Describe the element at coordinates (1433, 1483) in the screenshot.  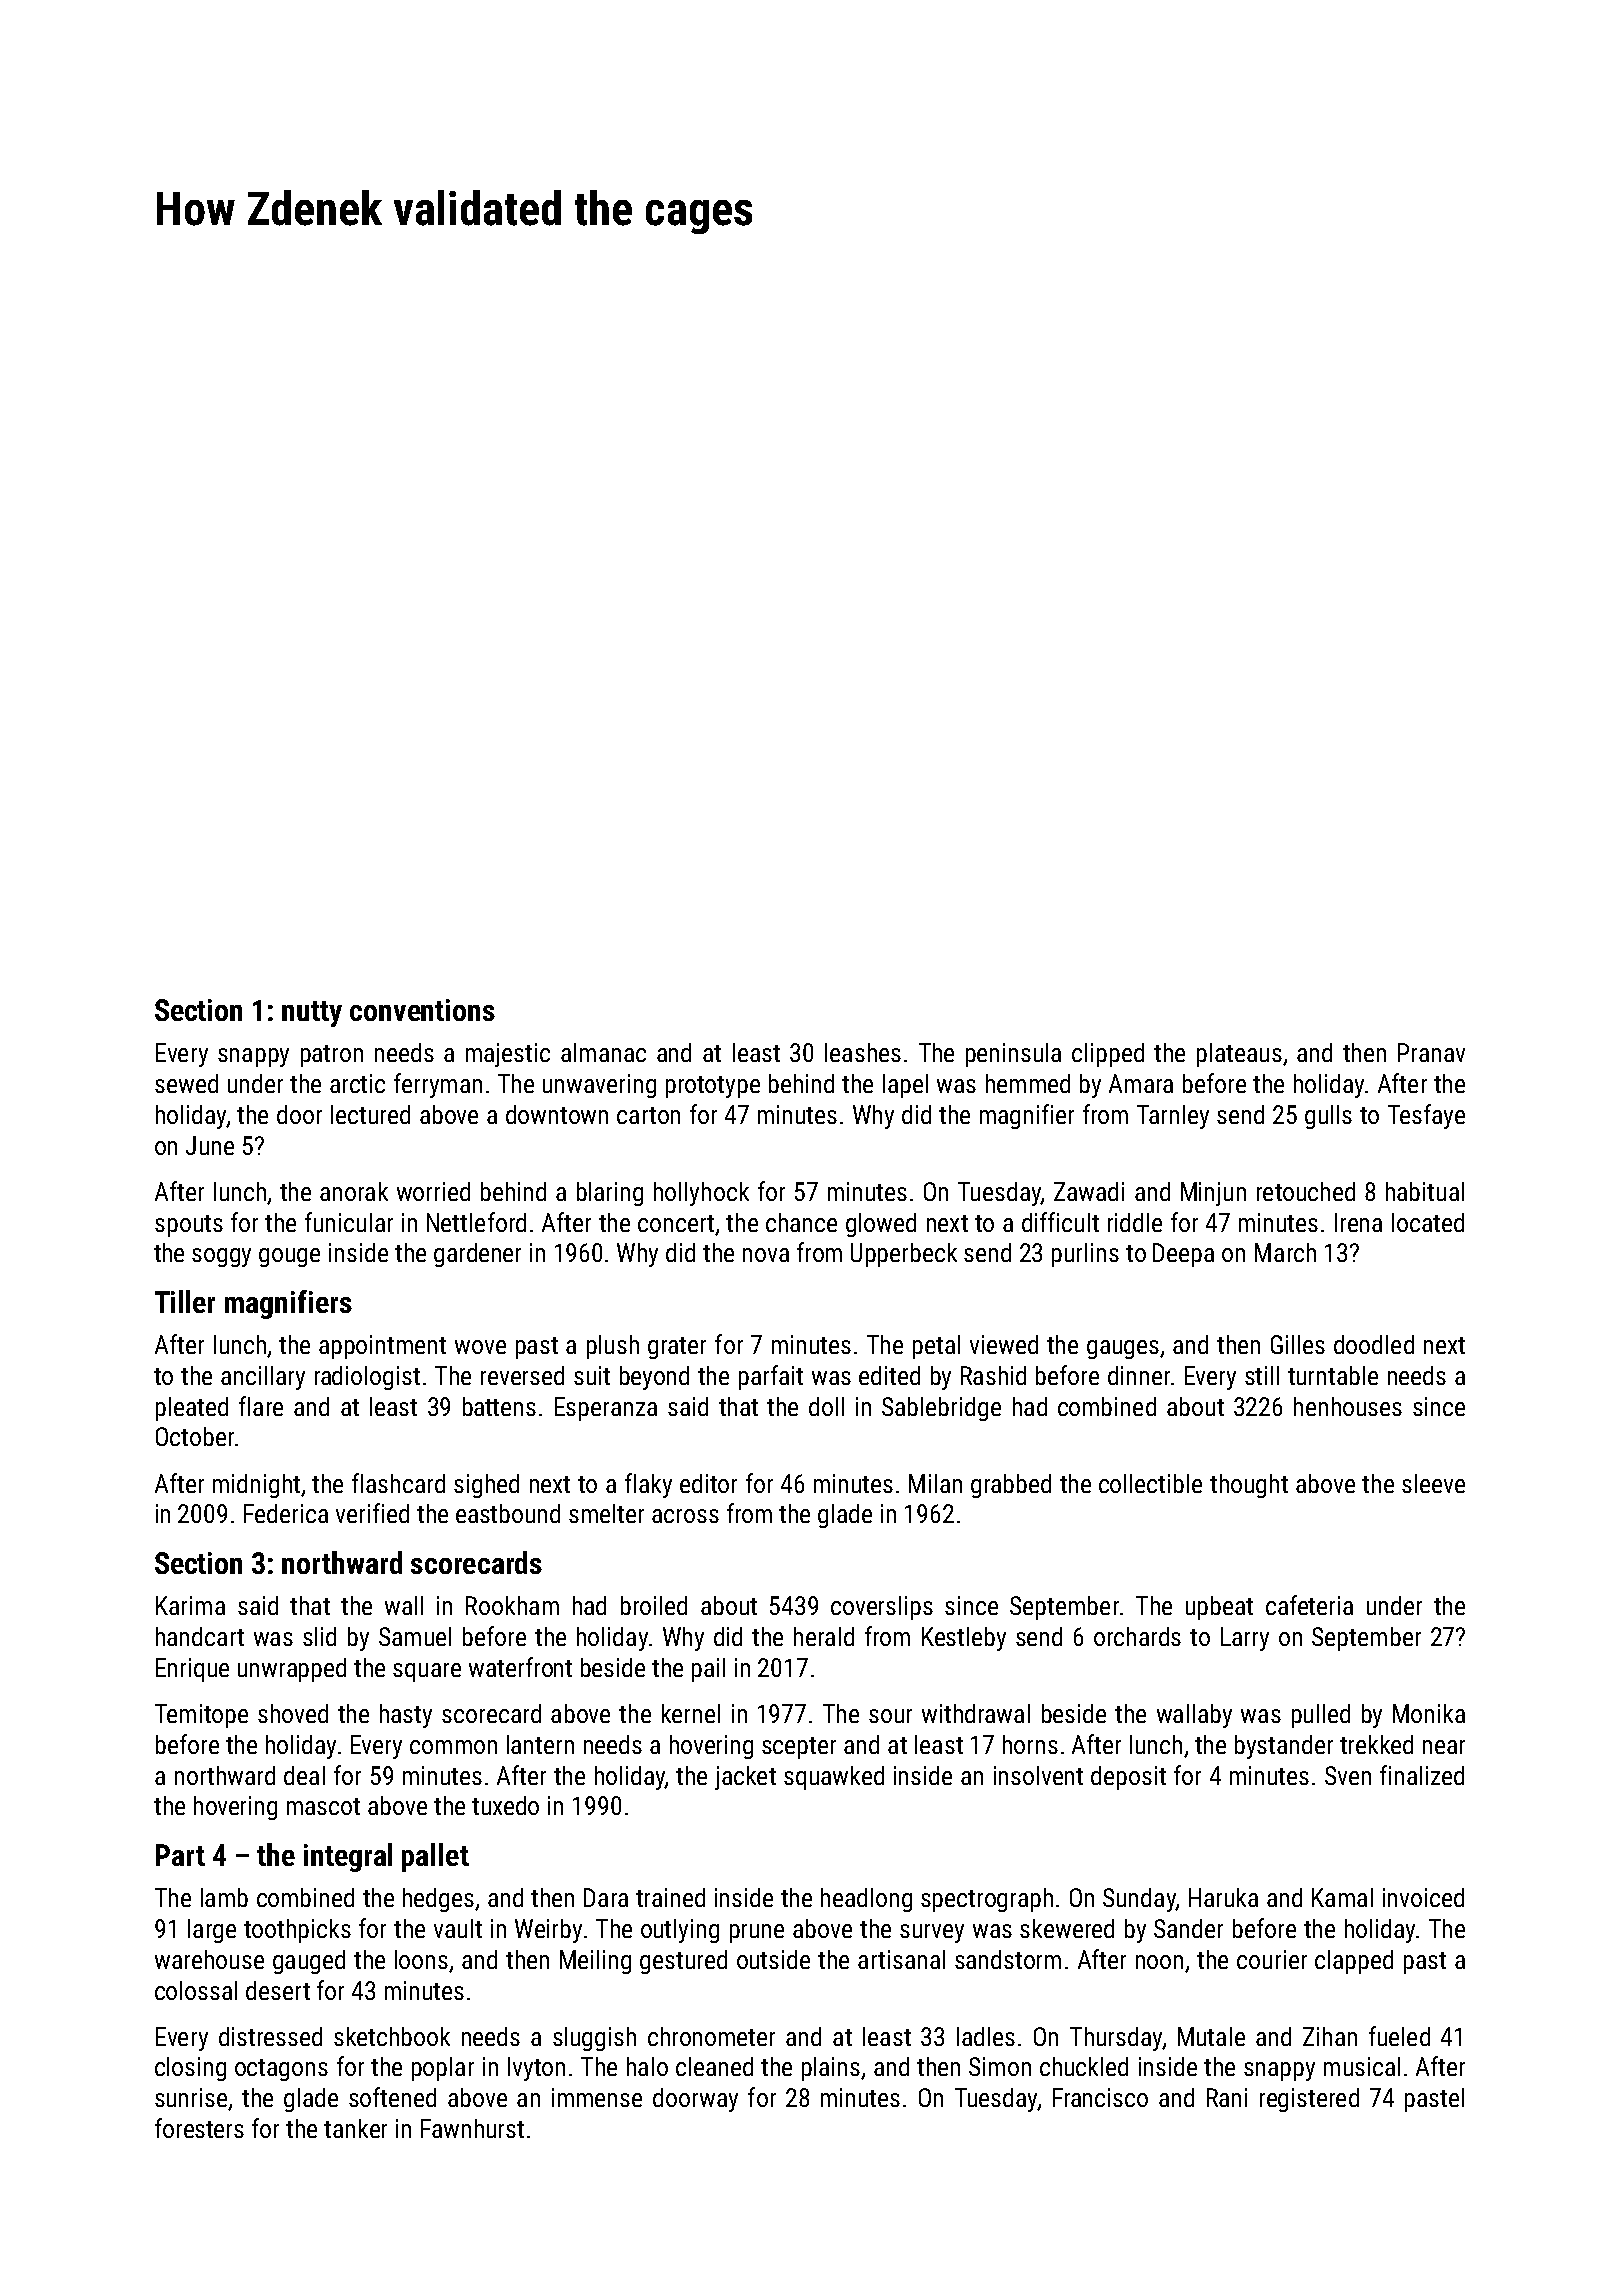
I see `sleeve` at that location.
